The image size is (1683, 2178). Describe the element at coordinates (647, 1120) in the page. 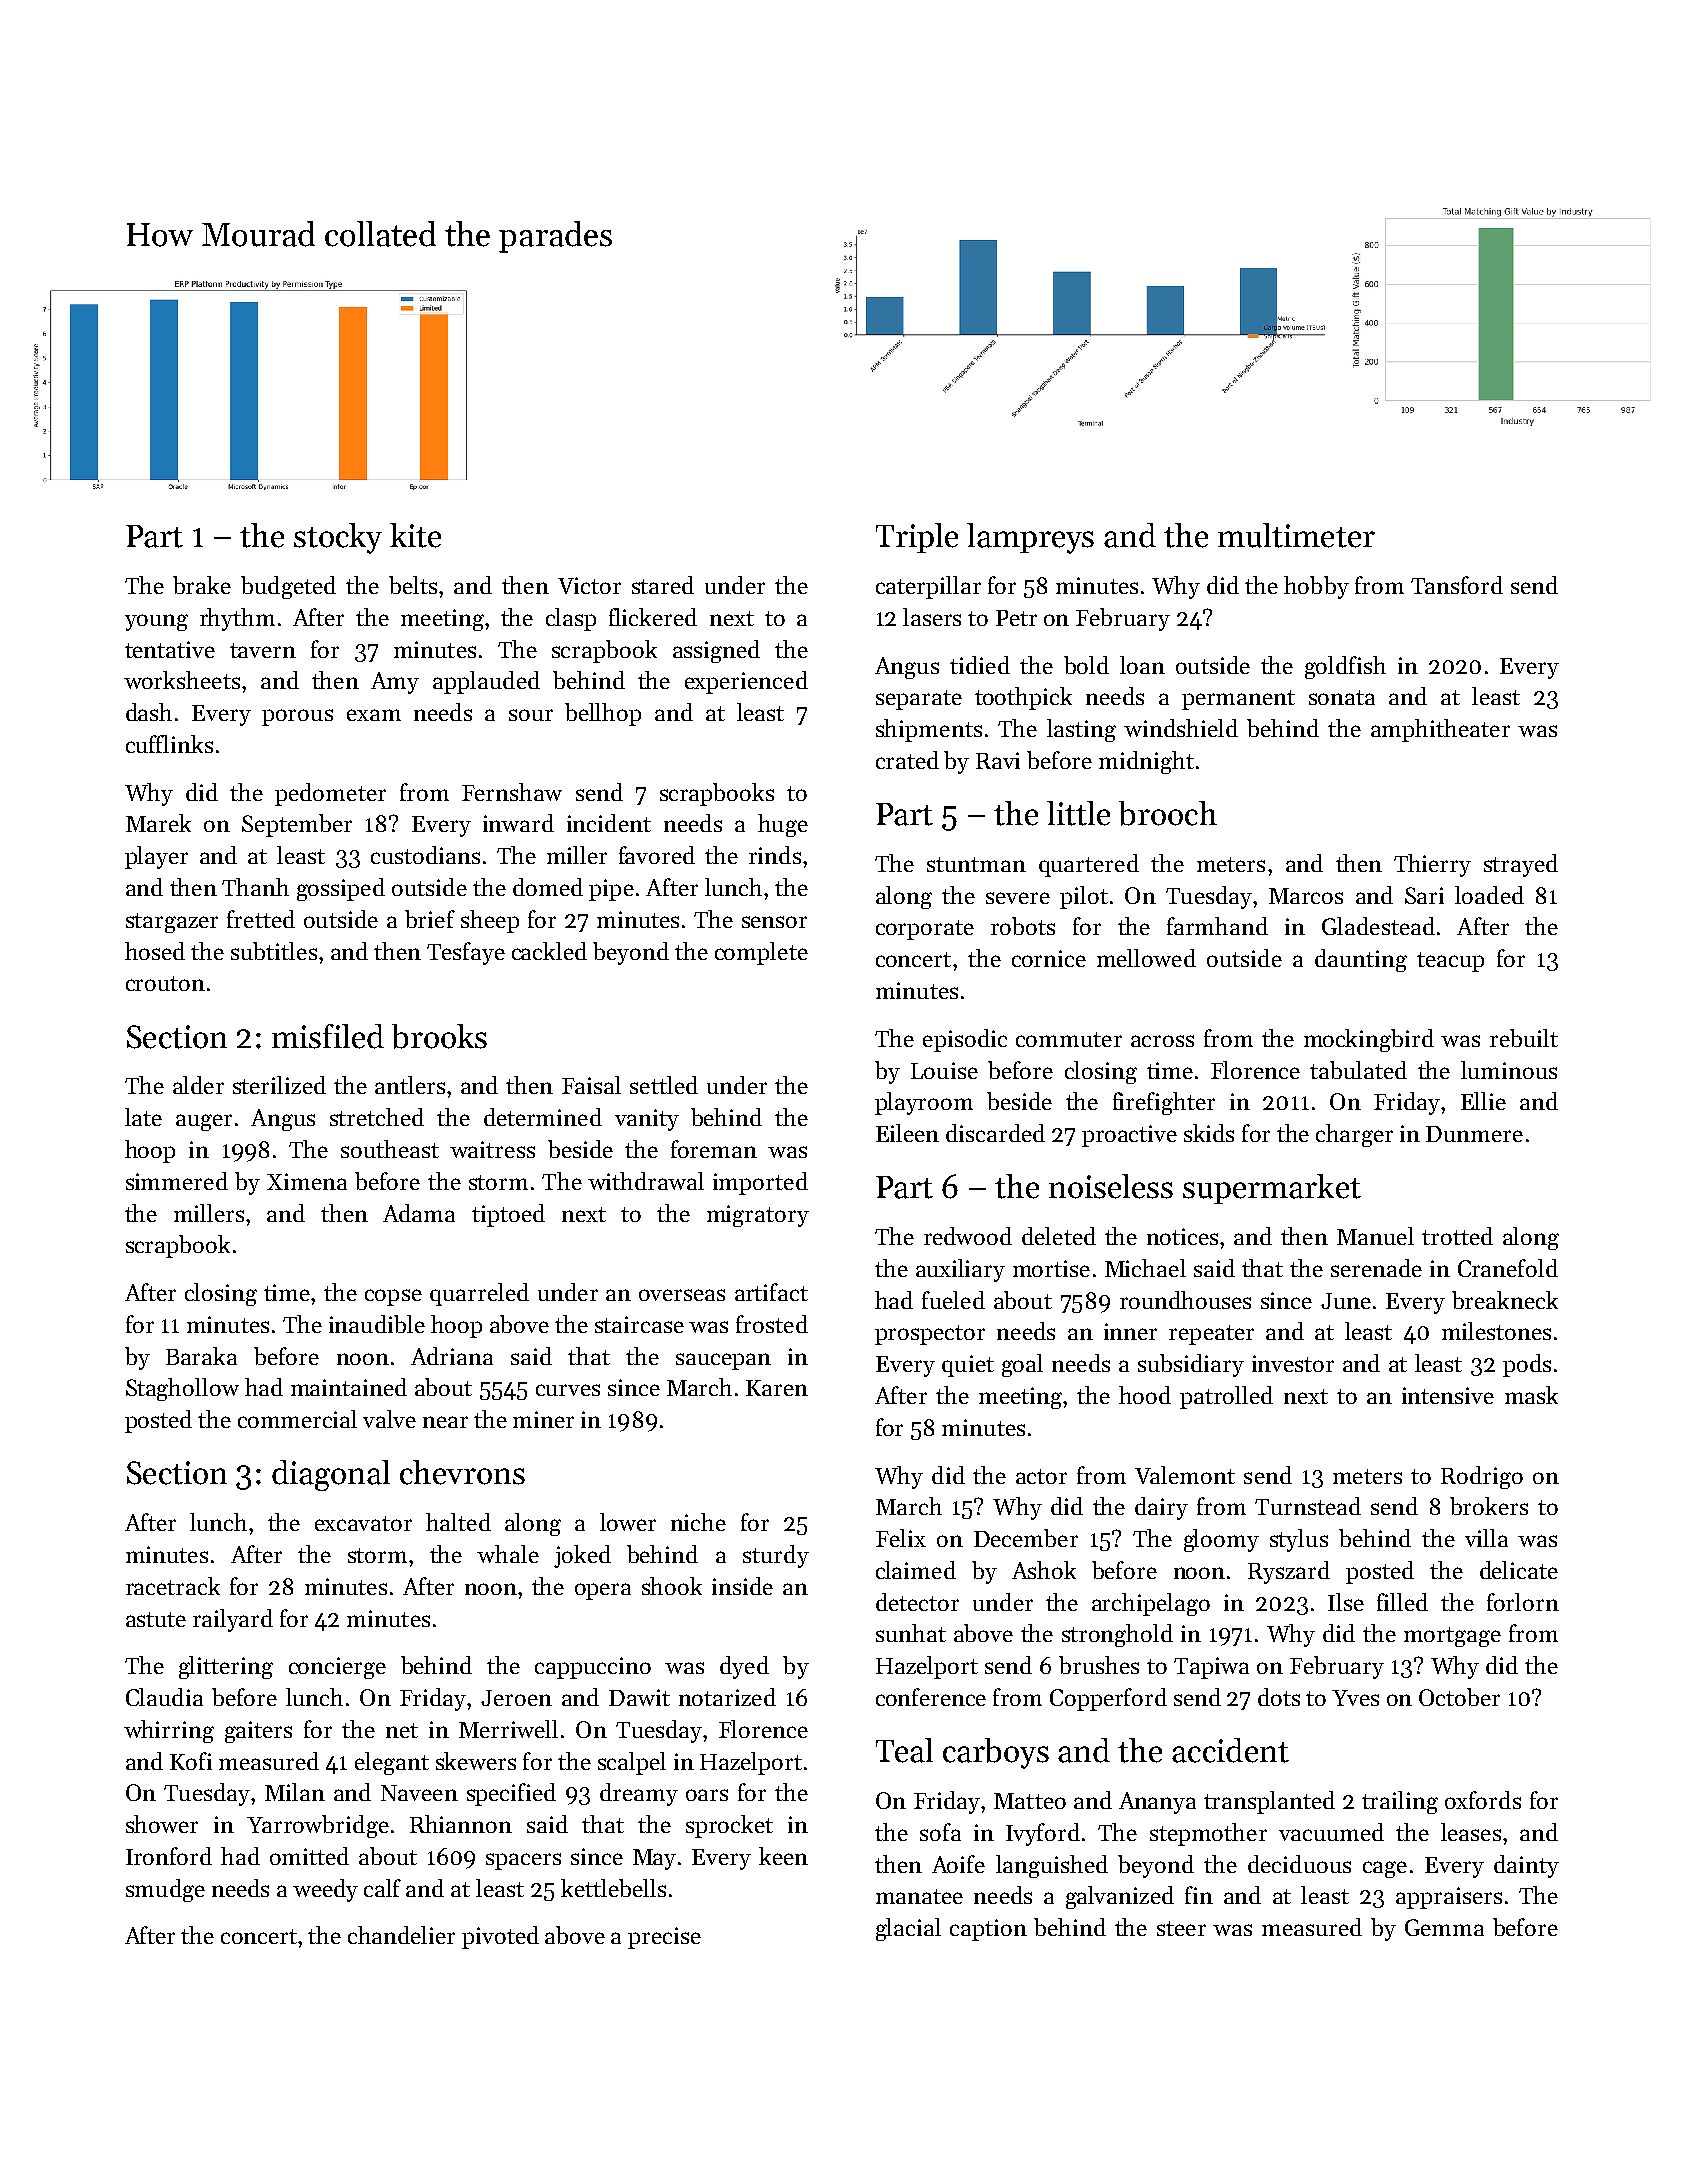

I see `vanity` at that location.
